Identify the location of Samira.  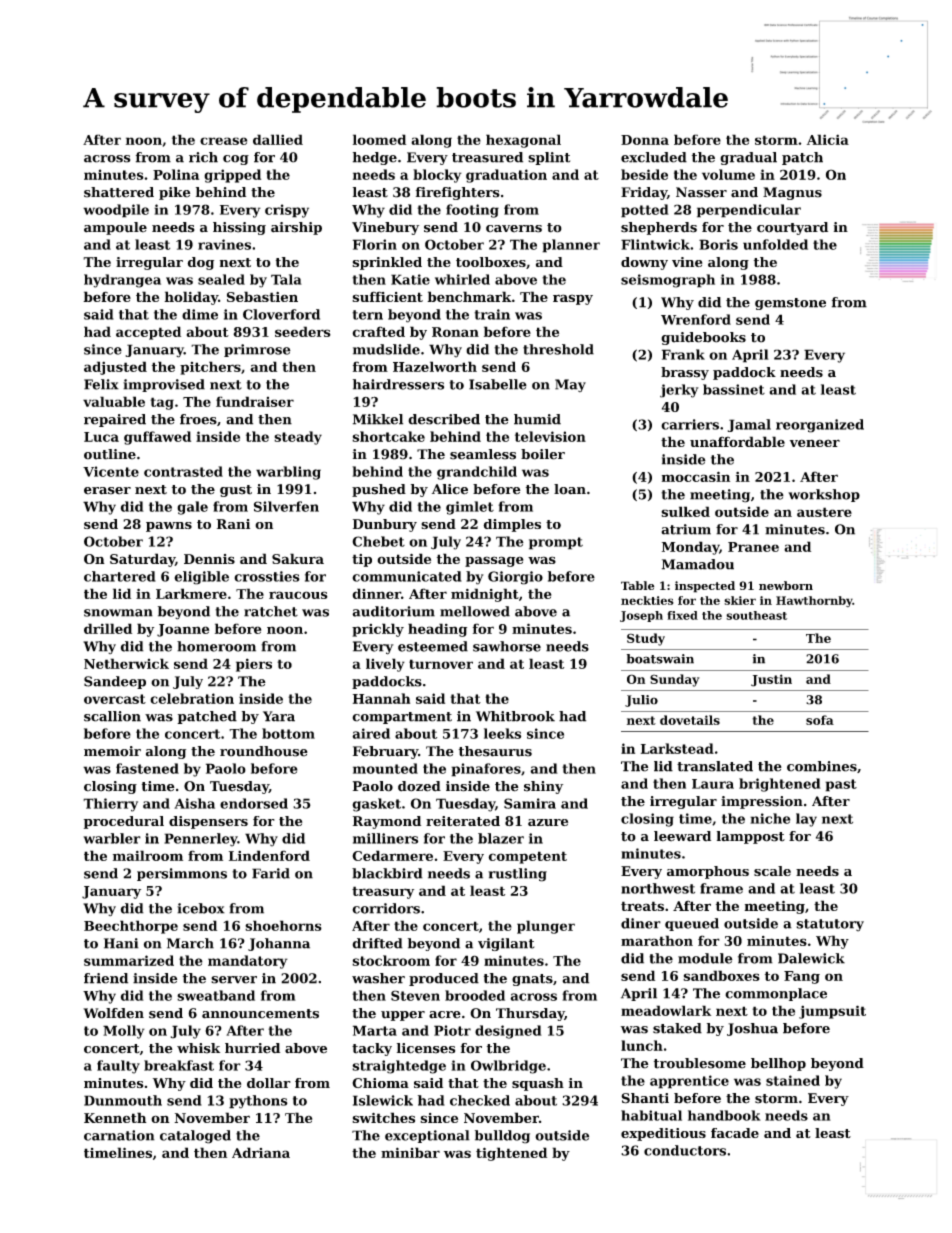
(530, 803).
